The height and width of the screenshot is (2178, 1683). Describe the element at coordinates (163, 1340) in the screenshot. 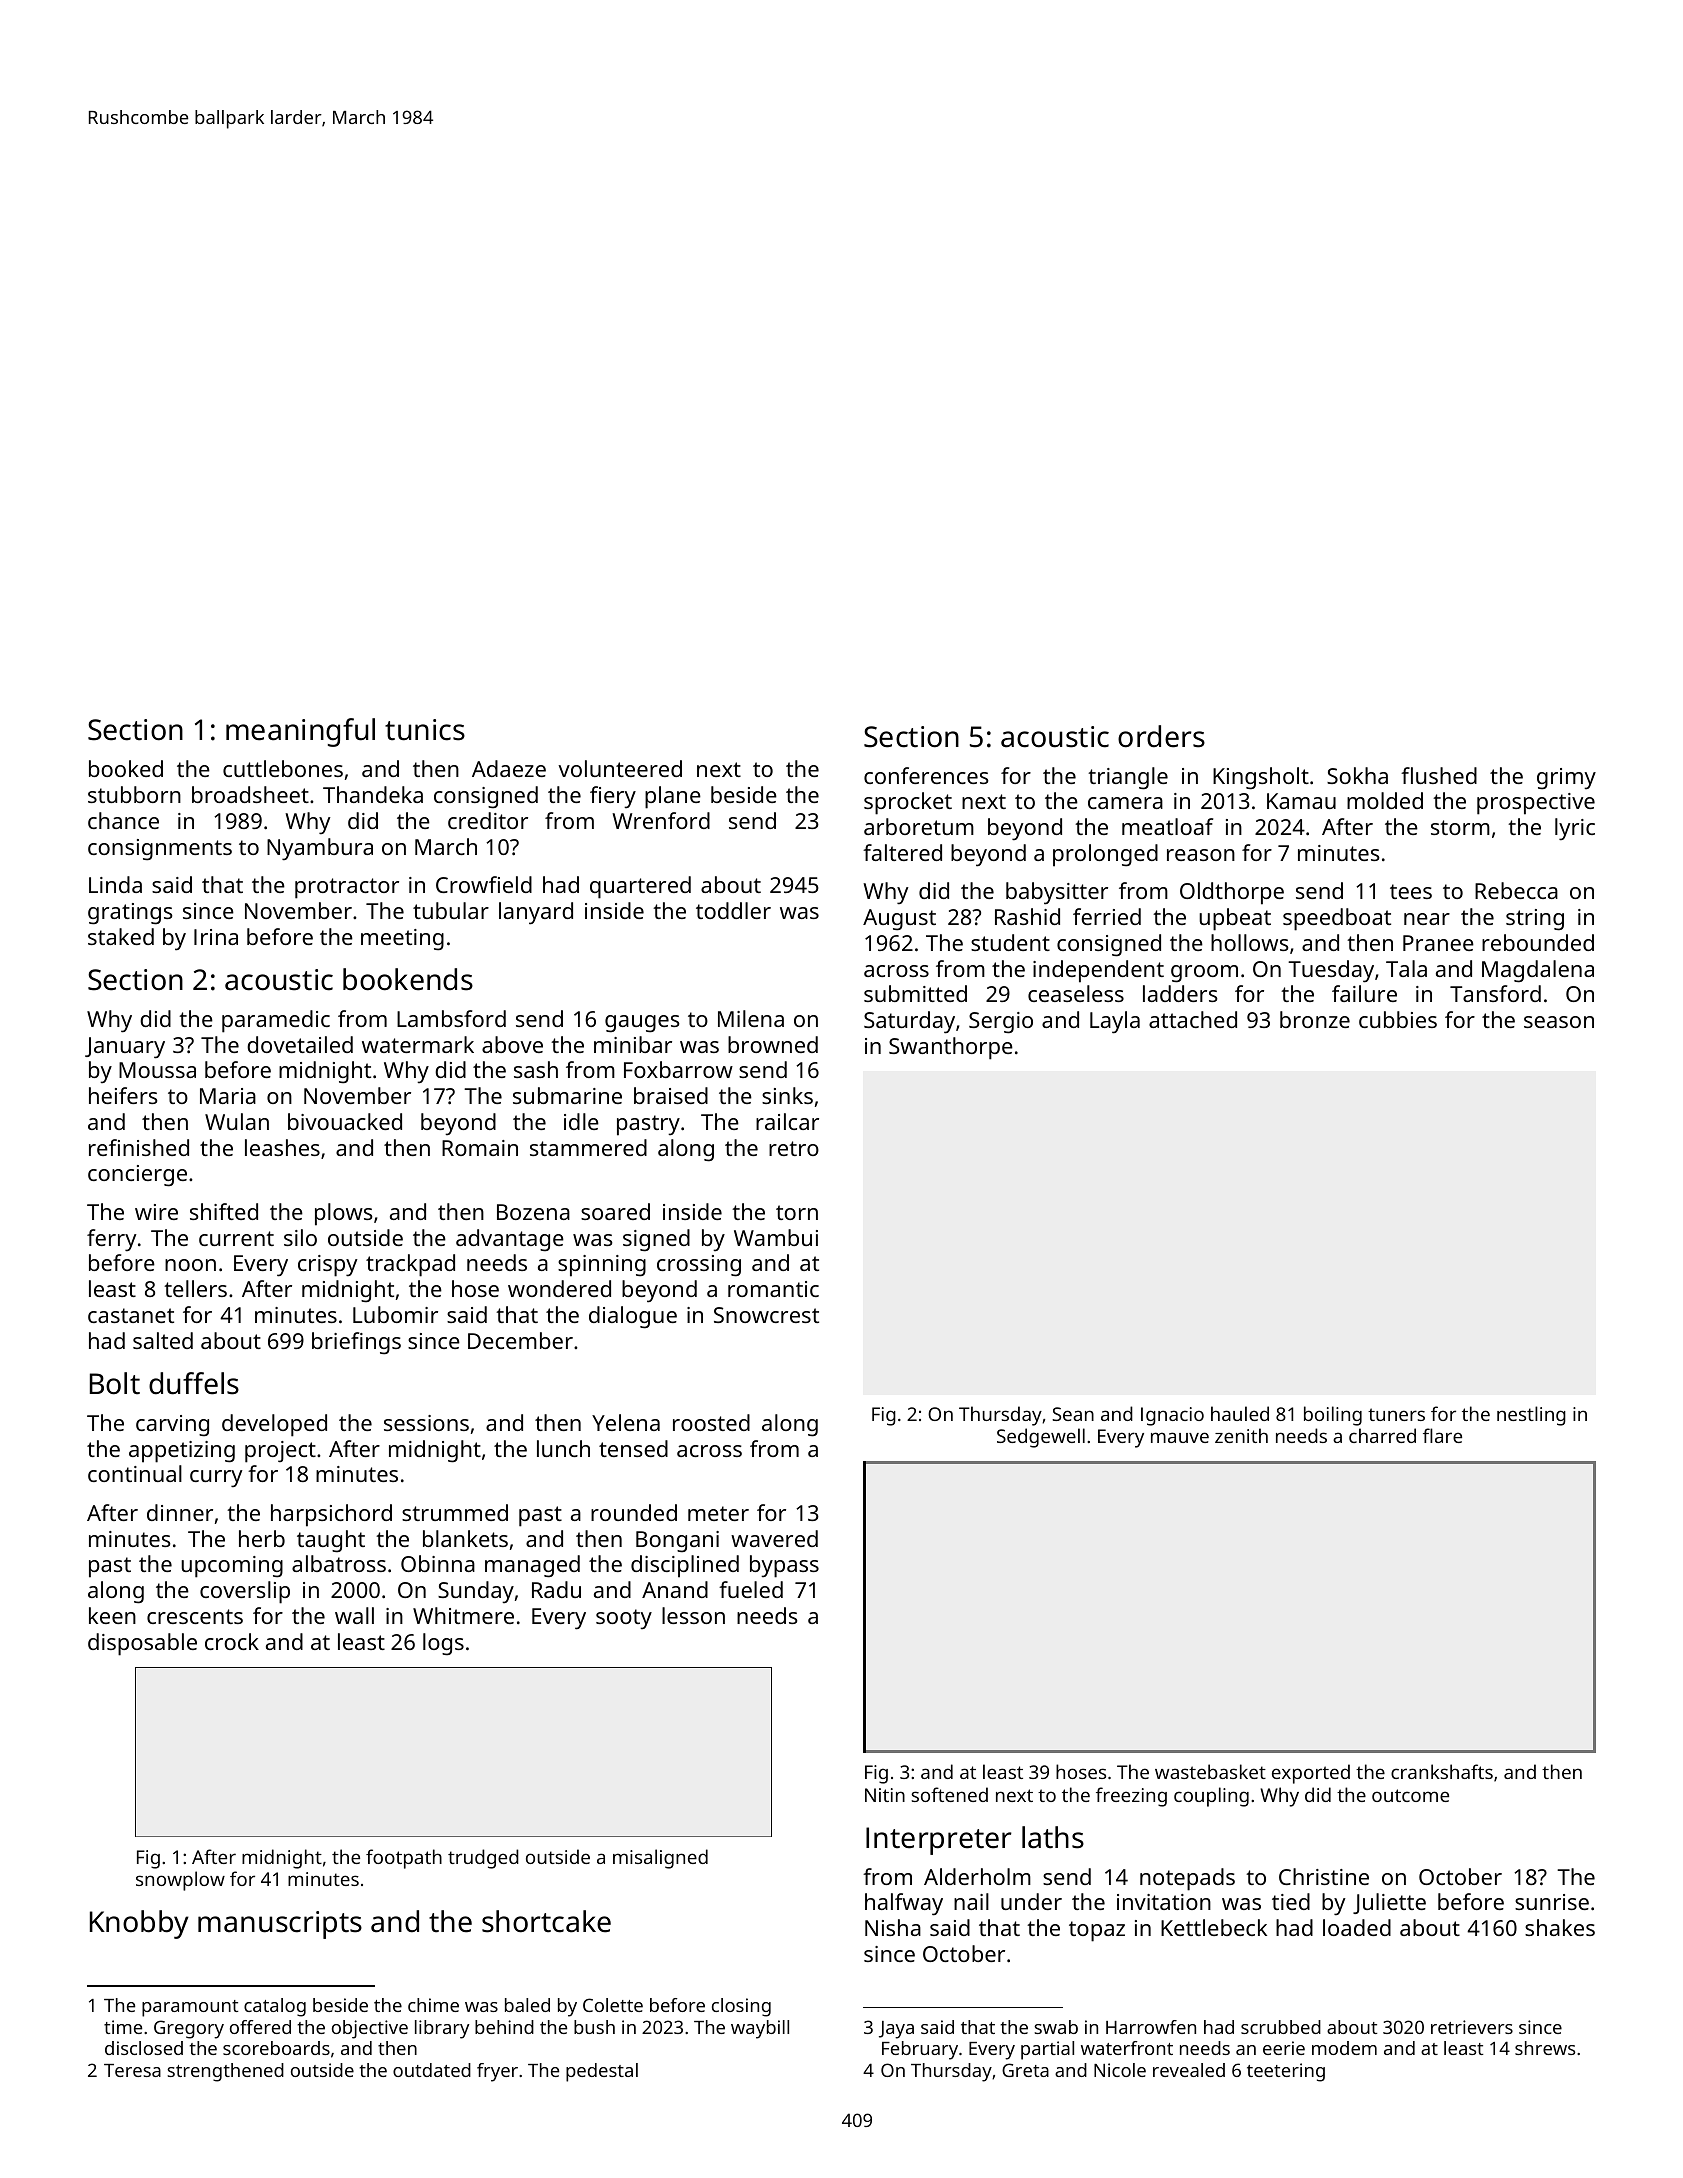

I see `salted` at that location.
